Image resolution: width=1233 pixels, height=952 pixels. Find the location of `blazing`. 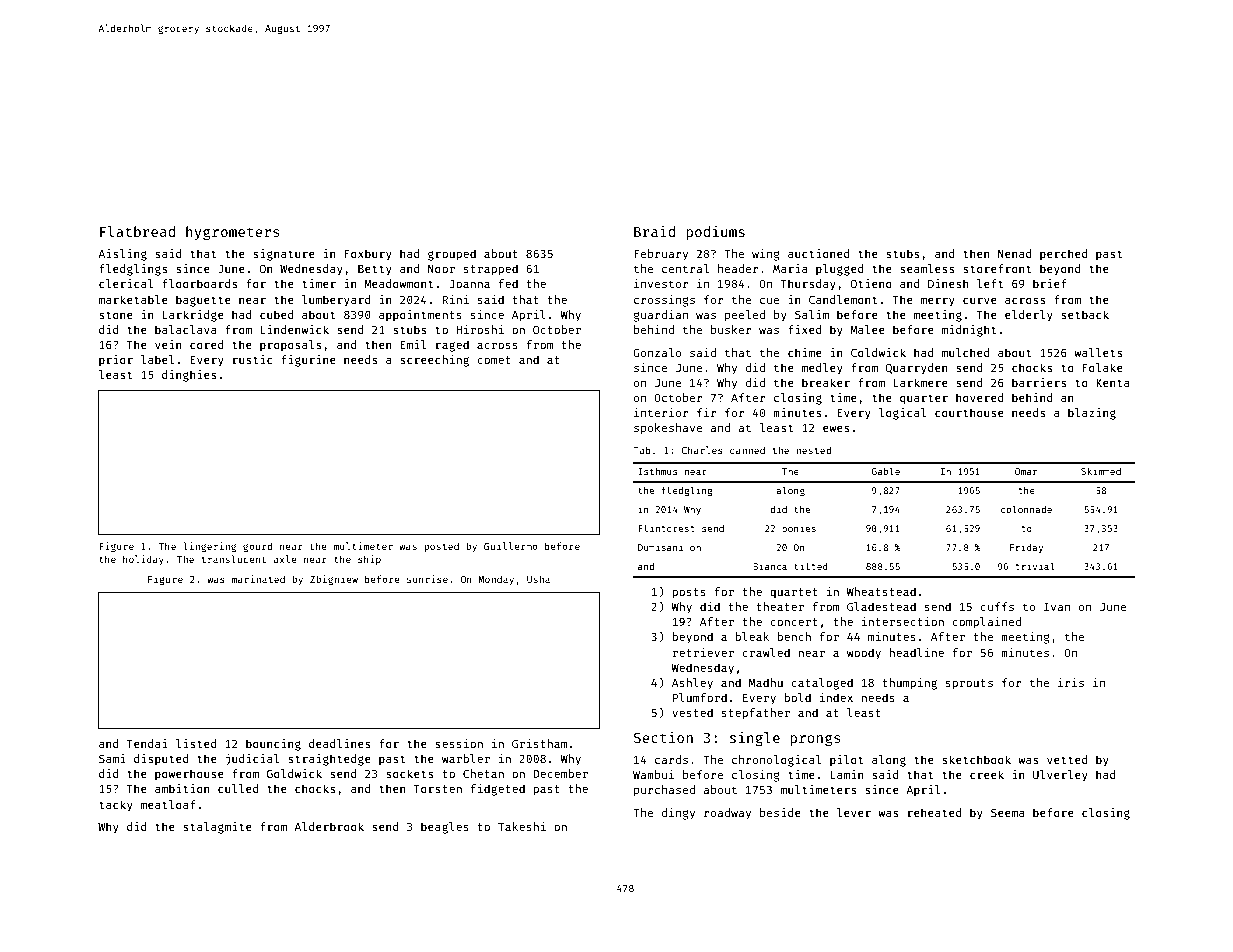

blazing is located at coordinates (1092, 414).
